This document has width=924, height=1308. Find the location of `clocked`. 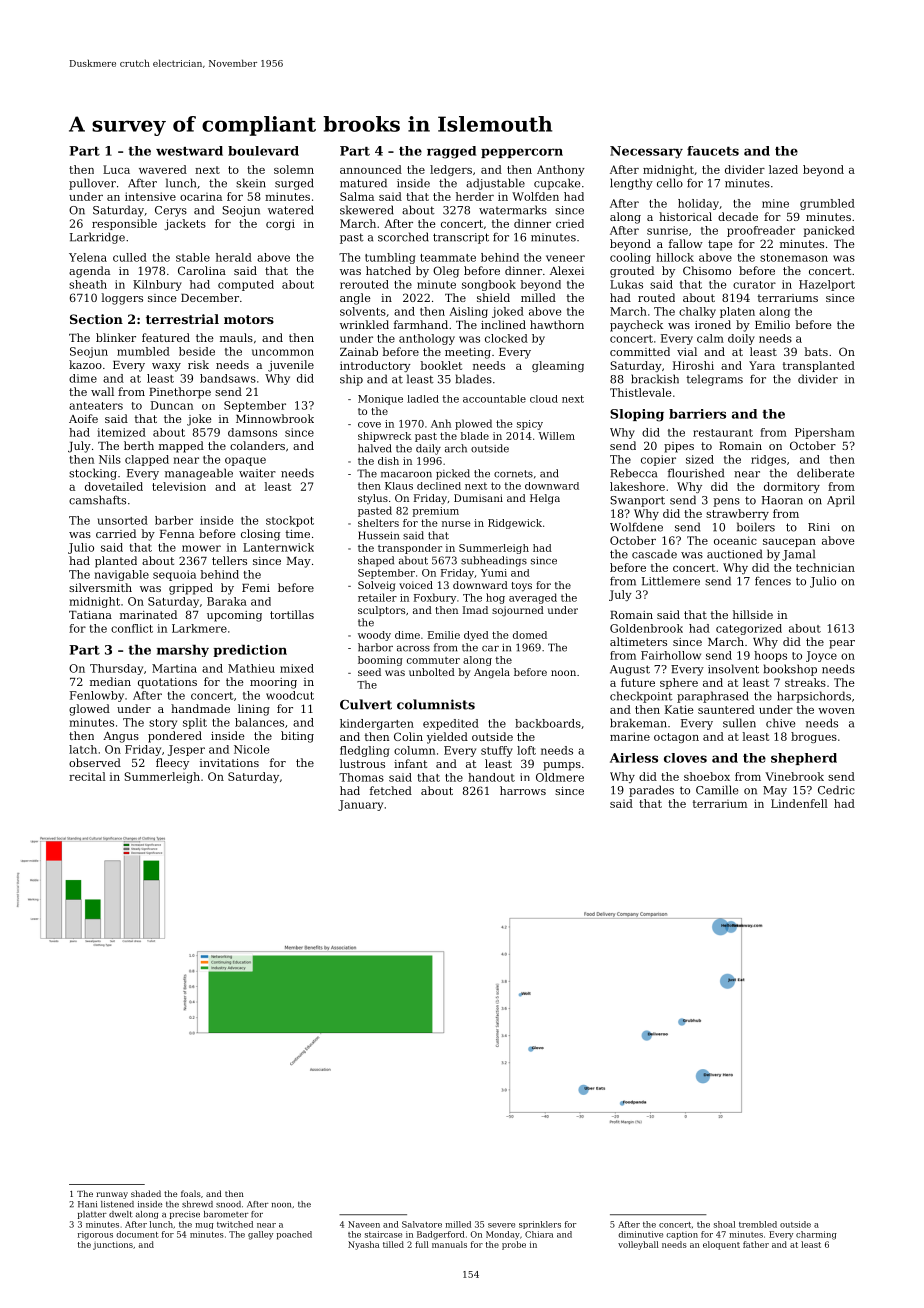

clocked is located at coordinates (506, 338).
